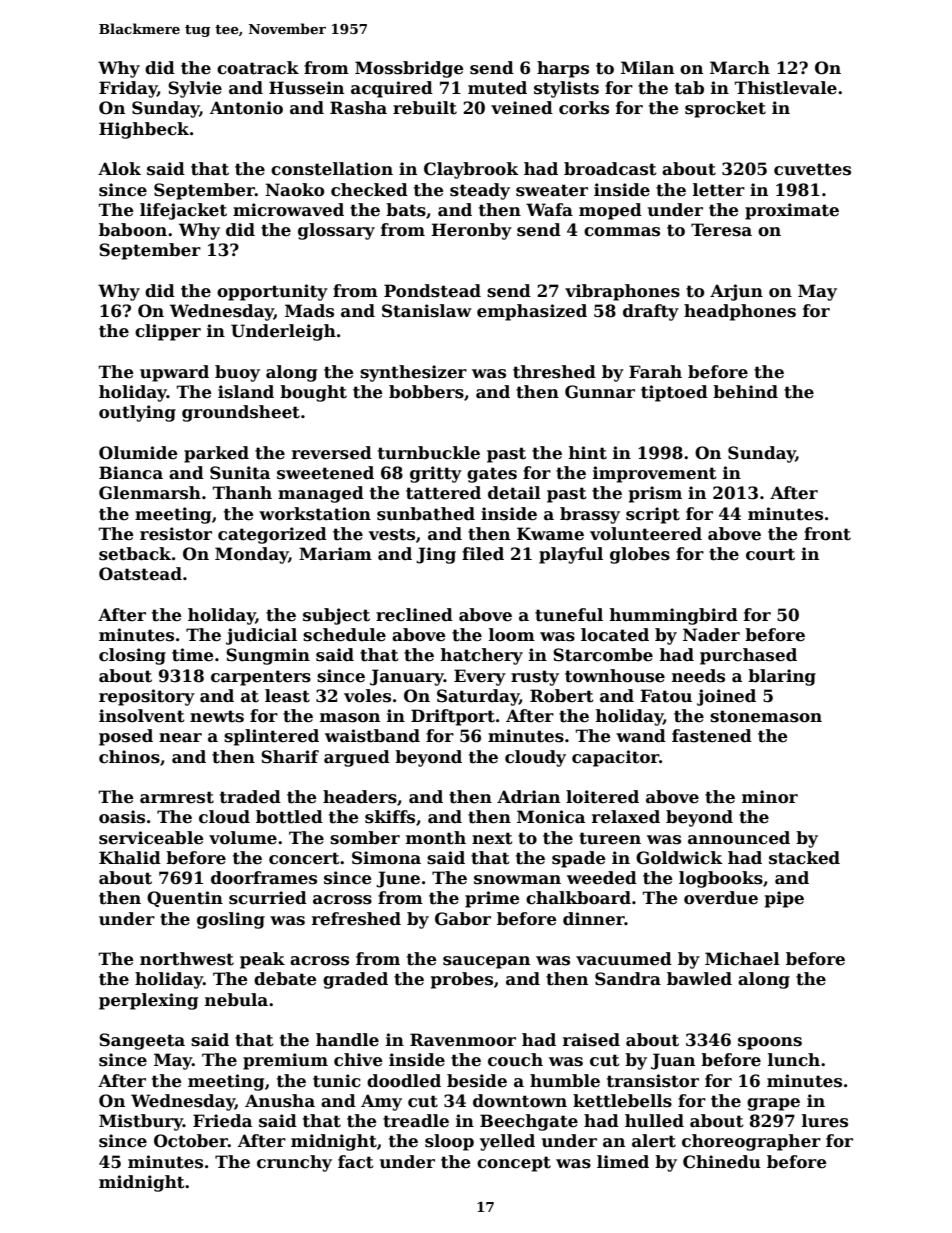  I want to click on filed, so click(483, 554).
